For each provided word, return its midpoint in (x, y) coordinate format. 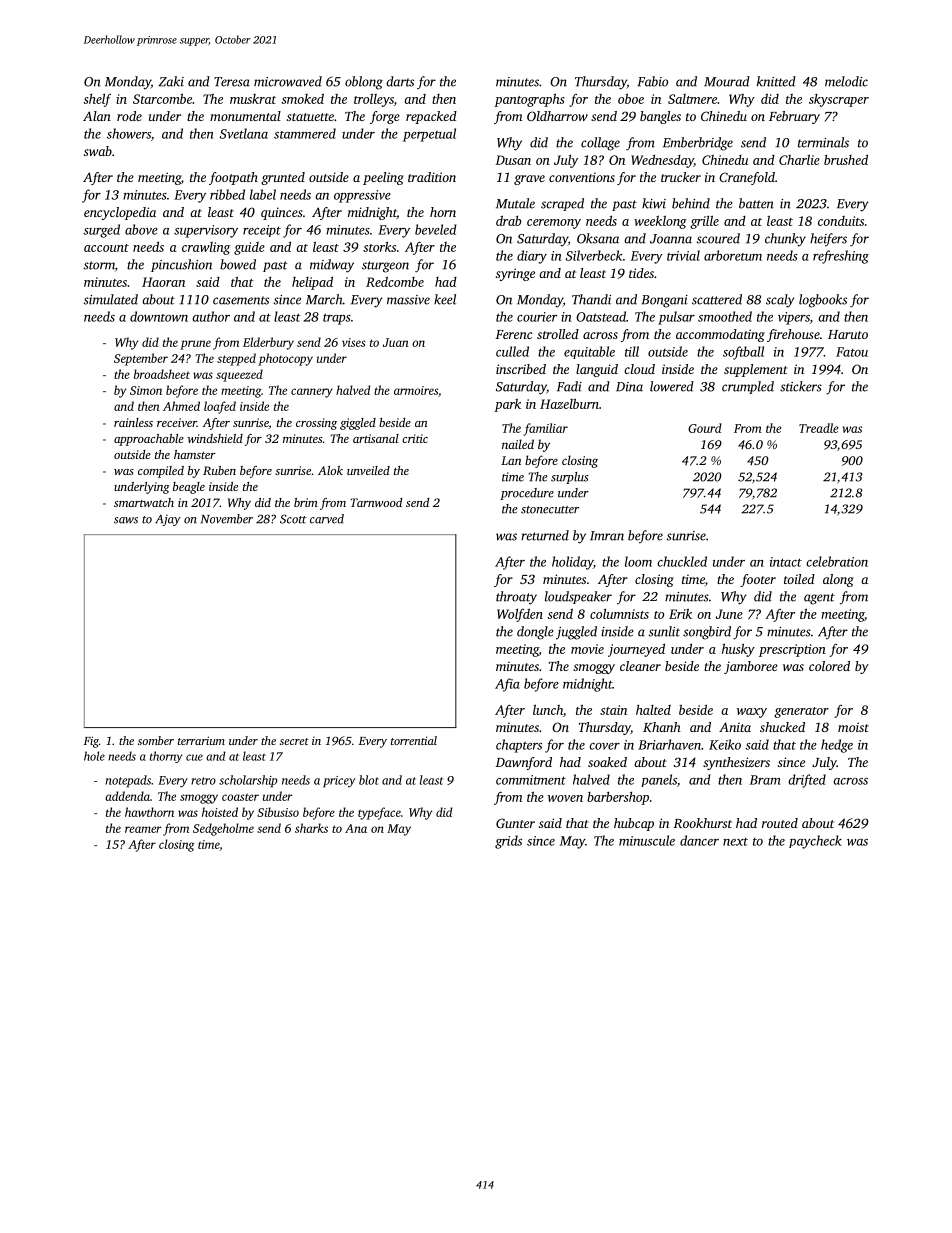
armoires (416, 390)
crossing (316, 424)
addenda (127, 796)
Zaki (171, 81)
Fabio (653, 81)
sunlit (664, 631)
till (632, 351)
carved (327, 519)
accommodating (720, 335)
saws (126, 520)
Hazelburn (569, 403)
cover (604, 746)
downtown (159, 316)
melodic (846, 81)
